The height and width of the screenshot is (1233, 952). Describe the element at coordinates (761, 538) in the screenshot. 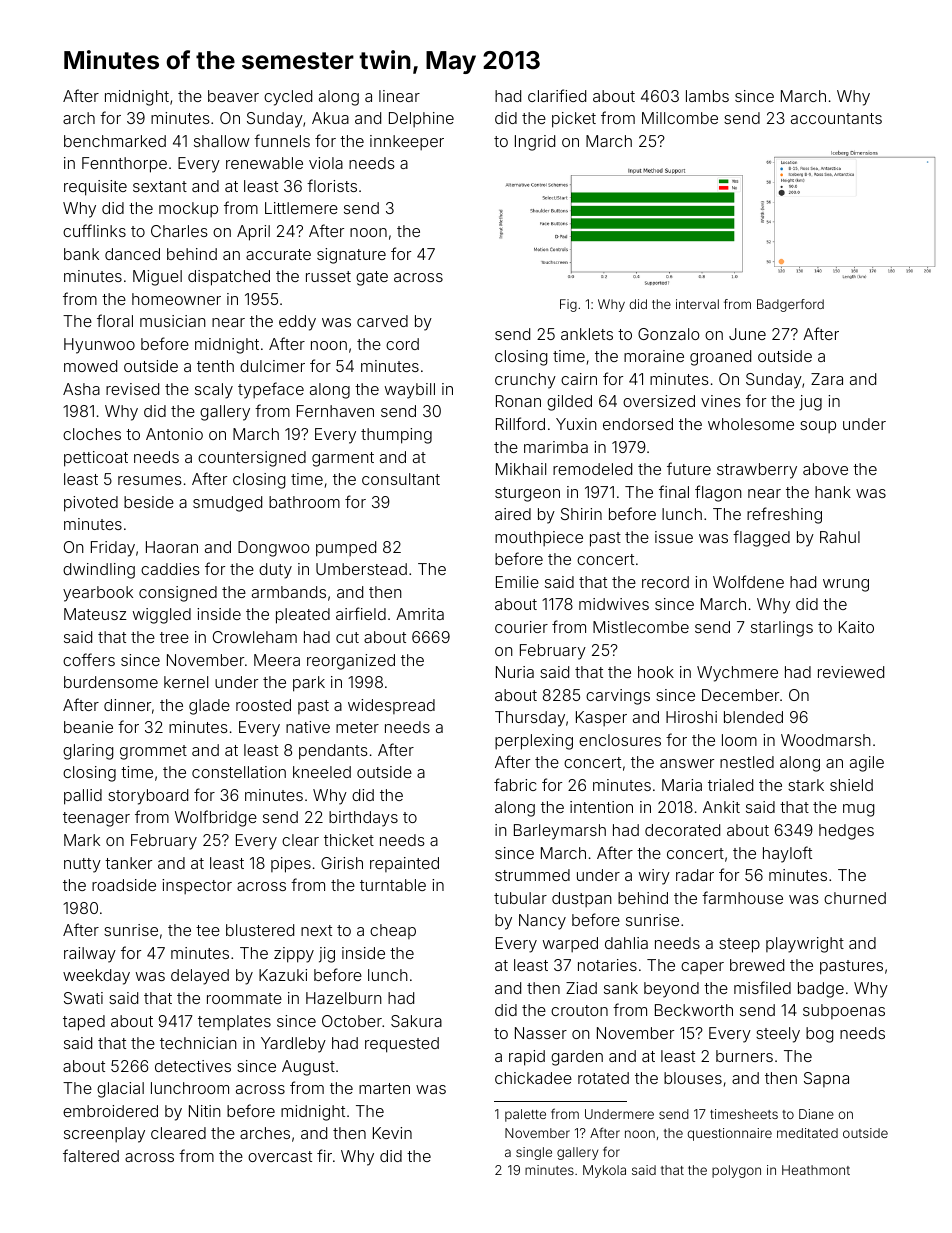

I see `flagged` at that location.
